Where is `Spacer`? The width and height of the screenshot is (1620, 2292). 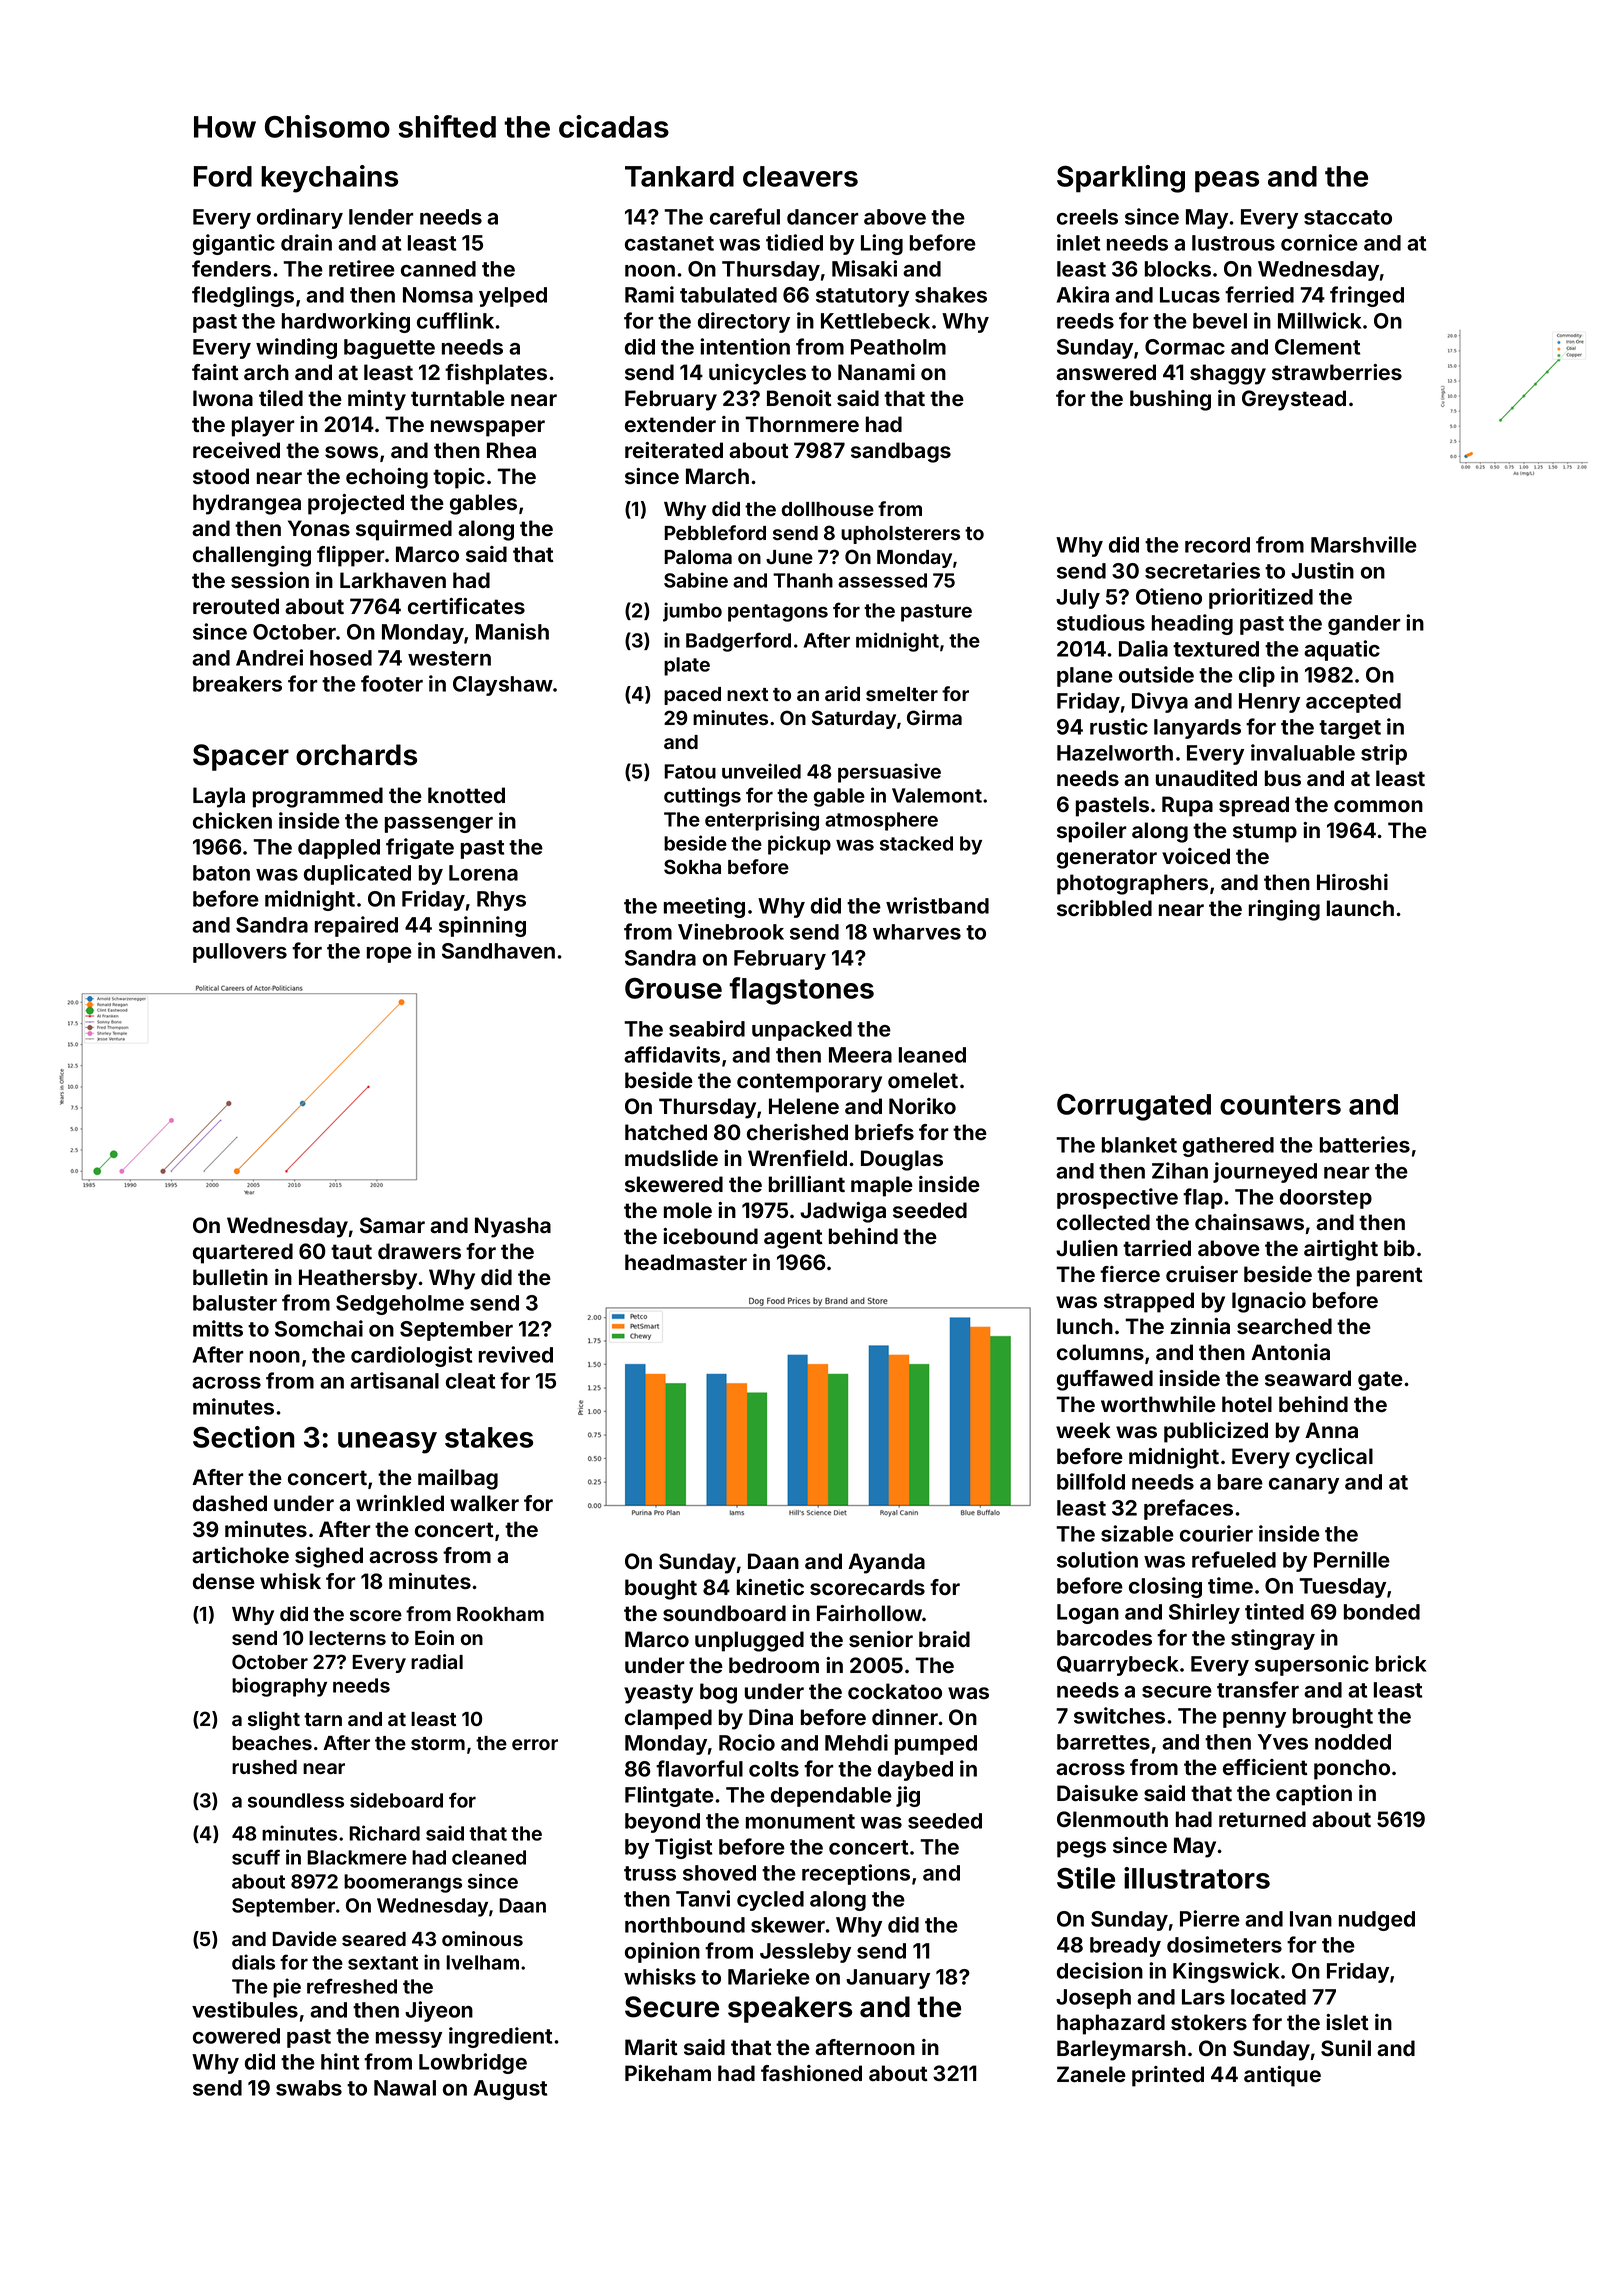 Spacer is located at coordinates (241, 757).
